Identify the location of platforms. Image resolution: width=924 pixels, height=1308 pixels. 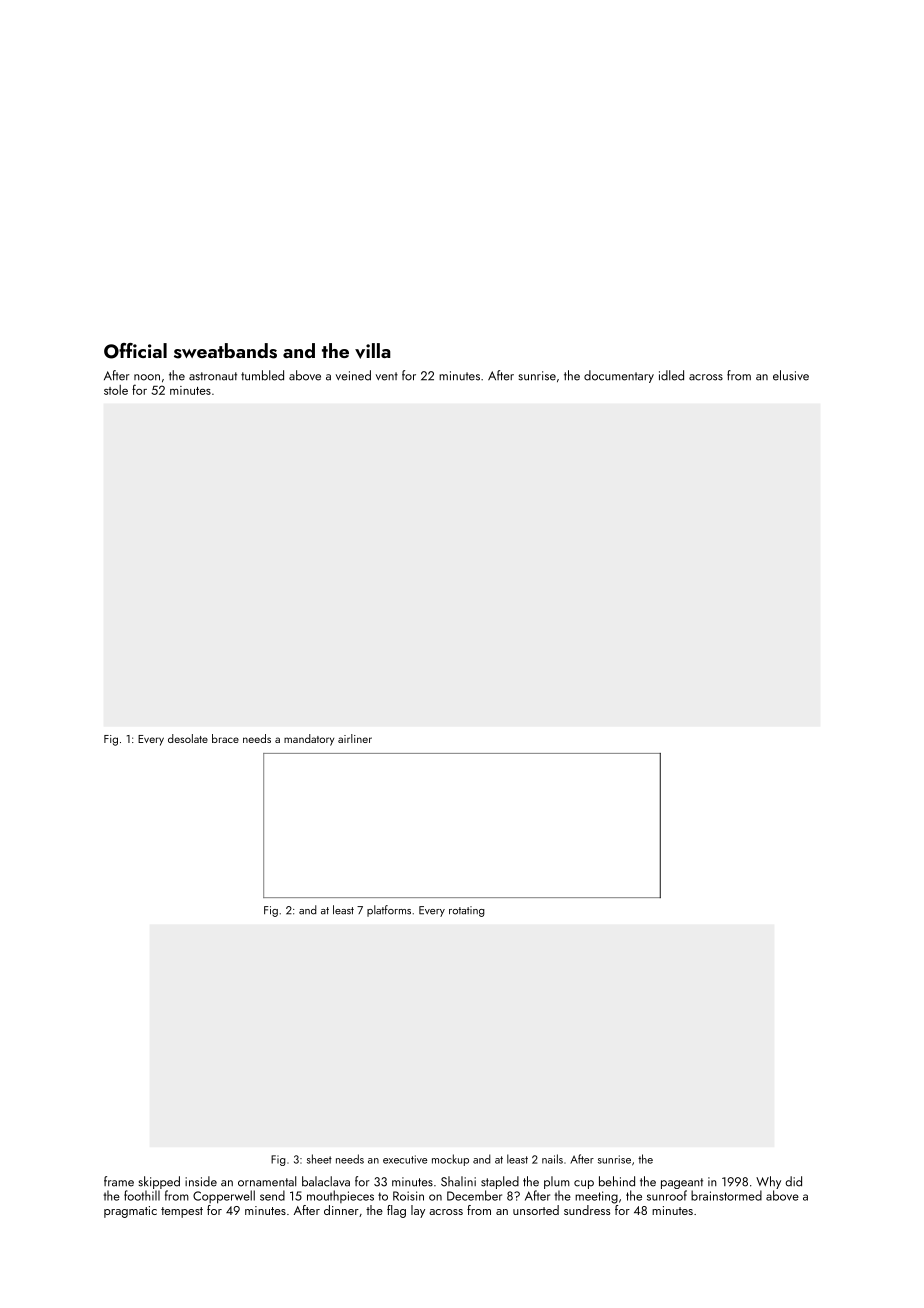
(389, 911).
